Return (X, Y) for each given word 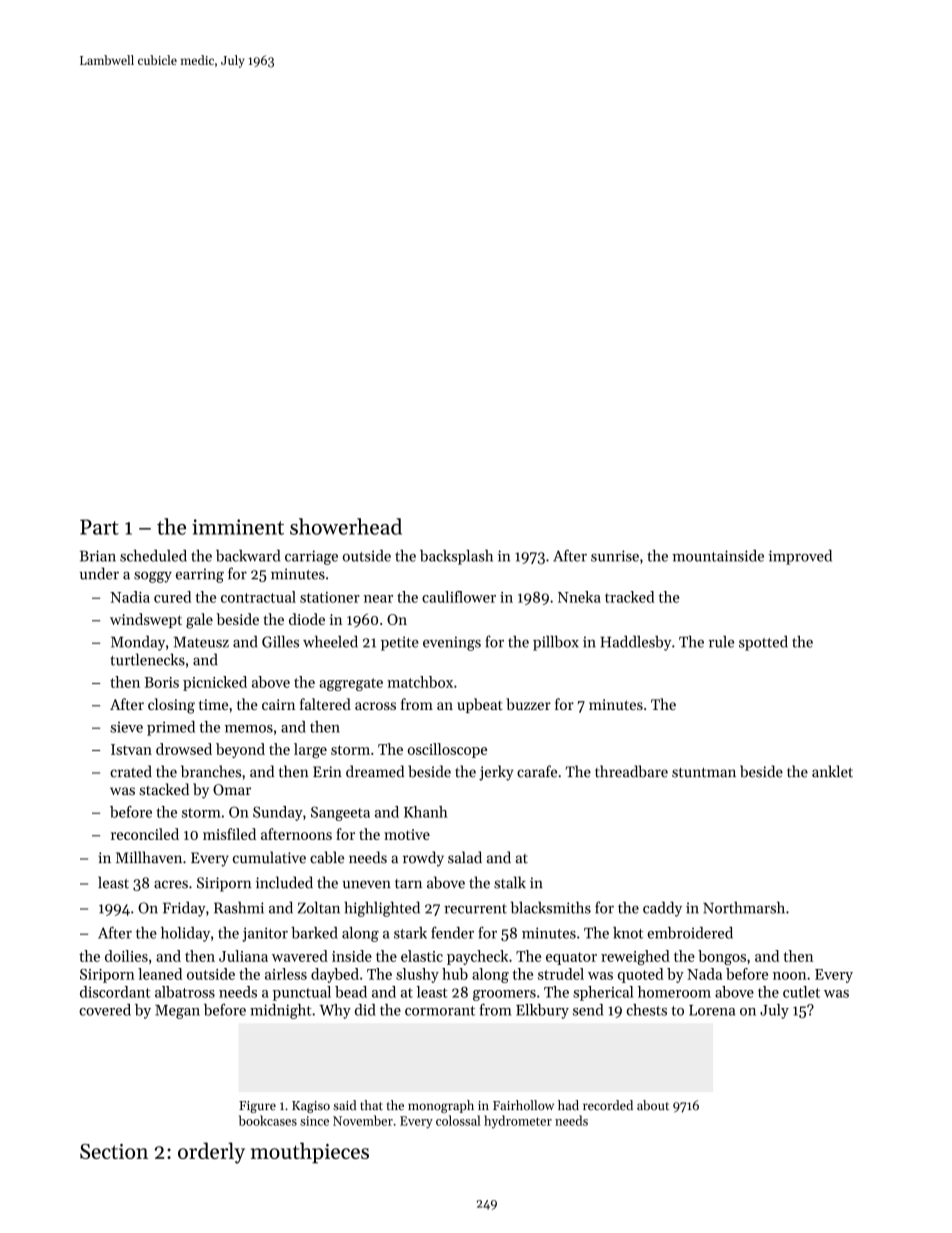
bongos (722, 957)
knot (628, 933)
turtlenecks (147, 659)
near (378, 599)
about (653, 1105)
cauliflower (459, 597)
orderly (211, 1153)
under (99, 573)
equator (571, 958)
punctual (302, 993)
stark (410, 933)
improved (800, 557)
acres (171, 884)
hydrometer (518, 1122)
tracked (629, 597)
